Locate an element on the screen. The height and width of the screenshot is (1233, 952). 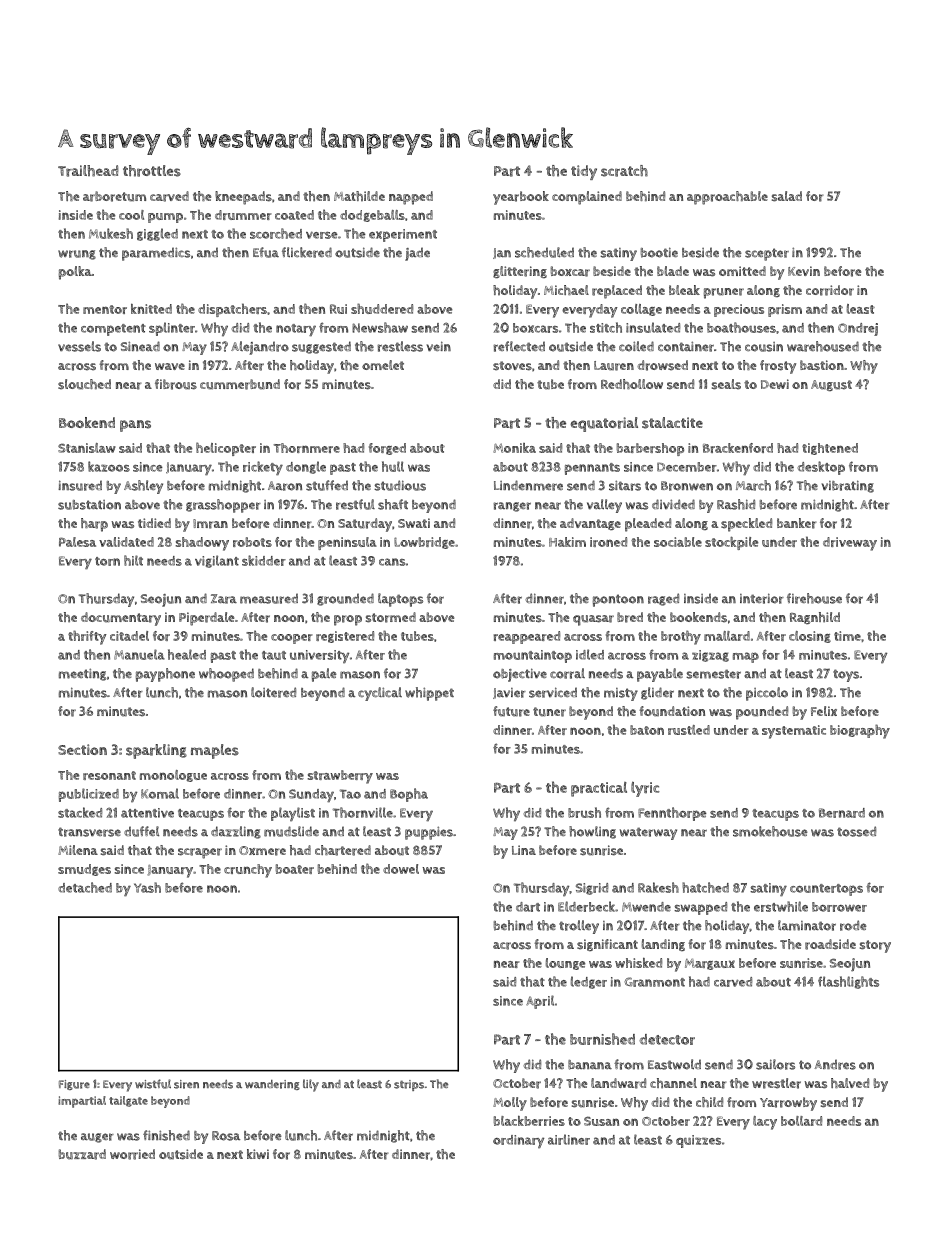
throttles is located at coordinates (152, 171).
